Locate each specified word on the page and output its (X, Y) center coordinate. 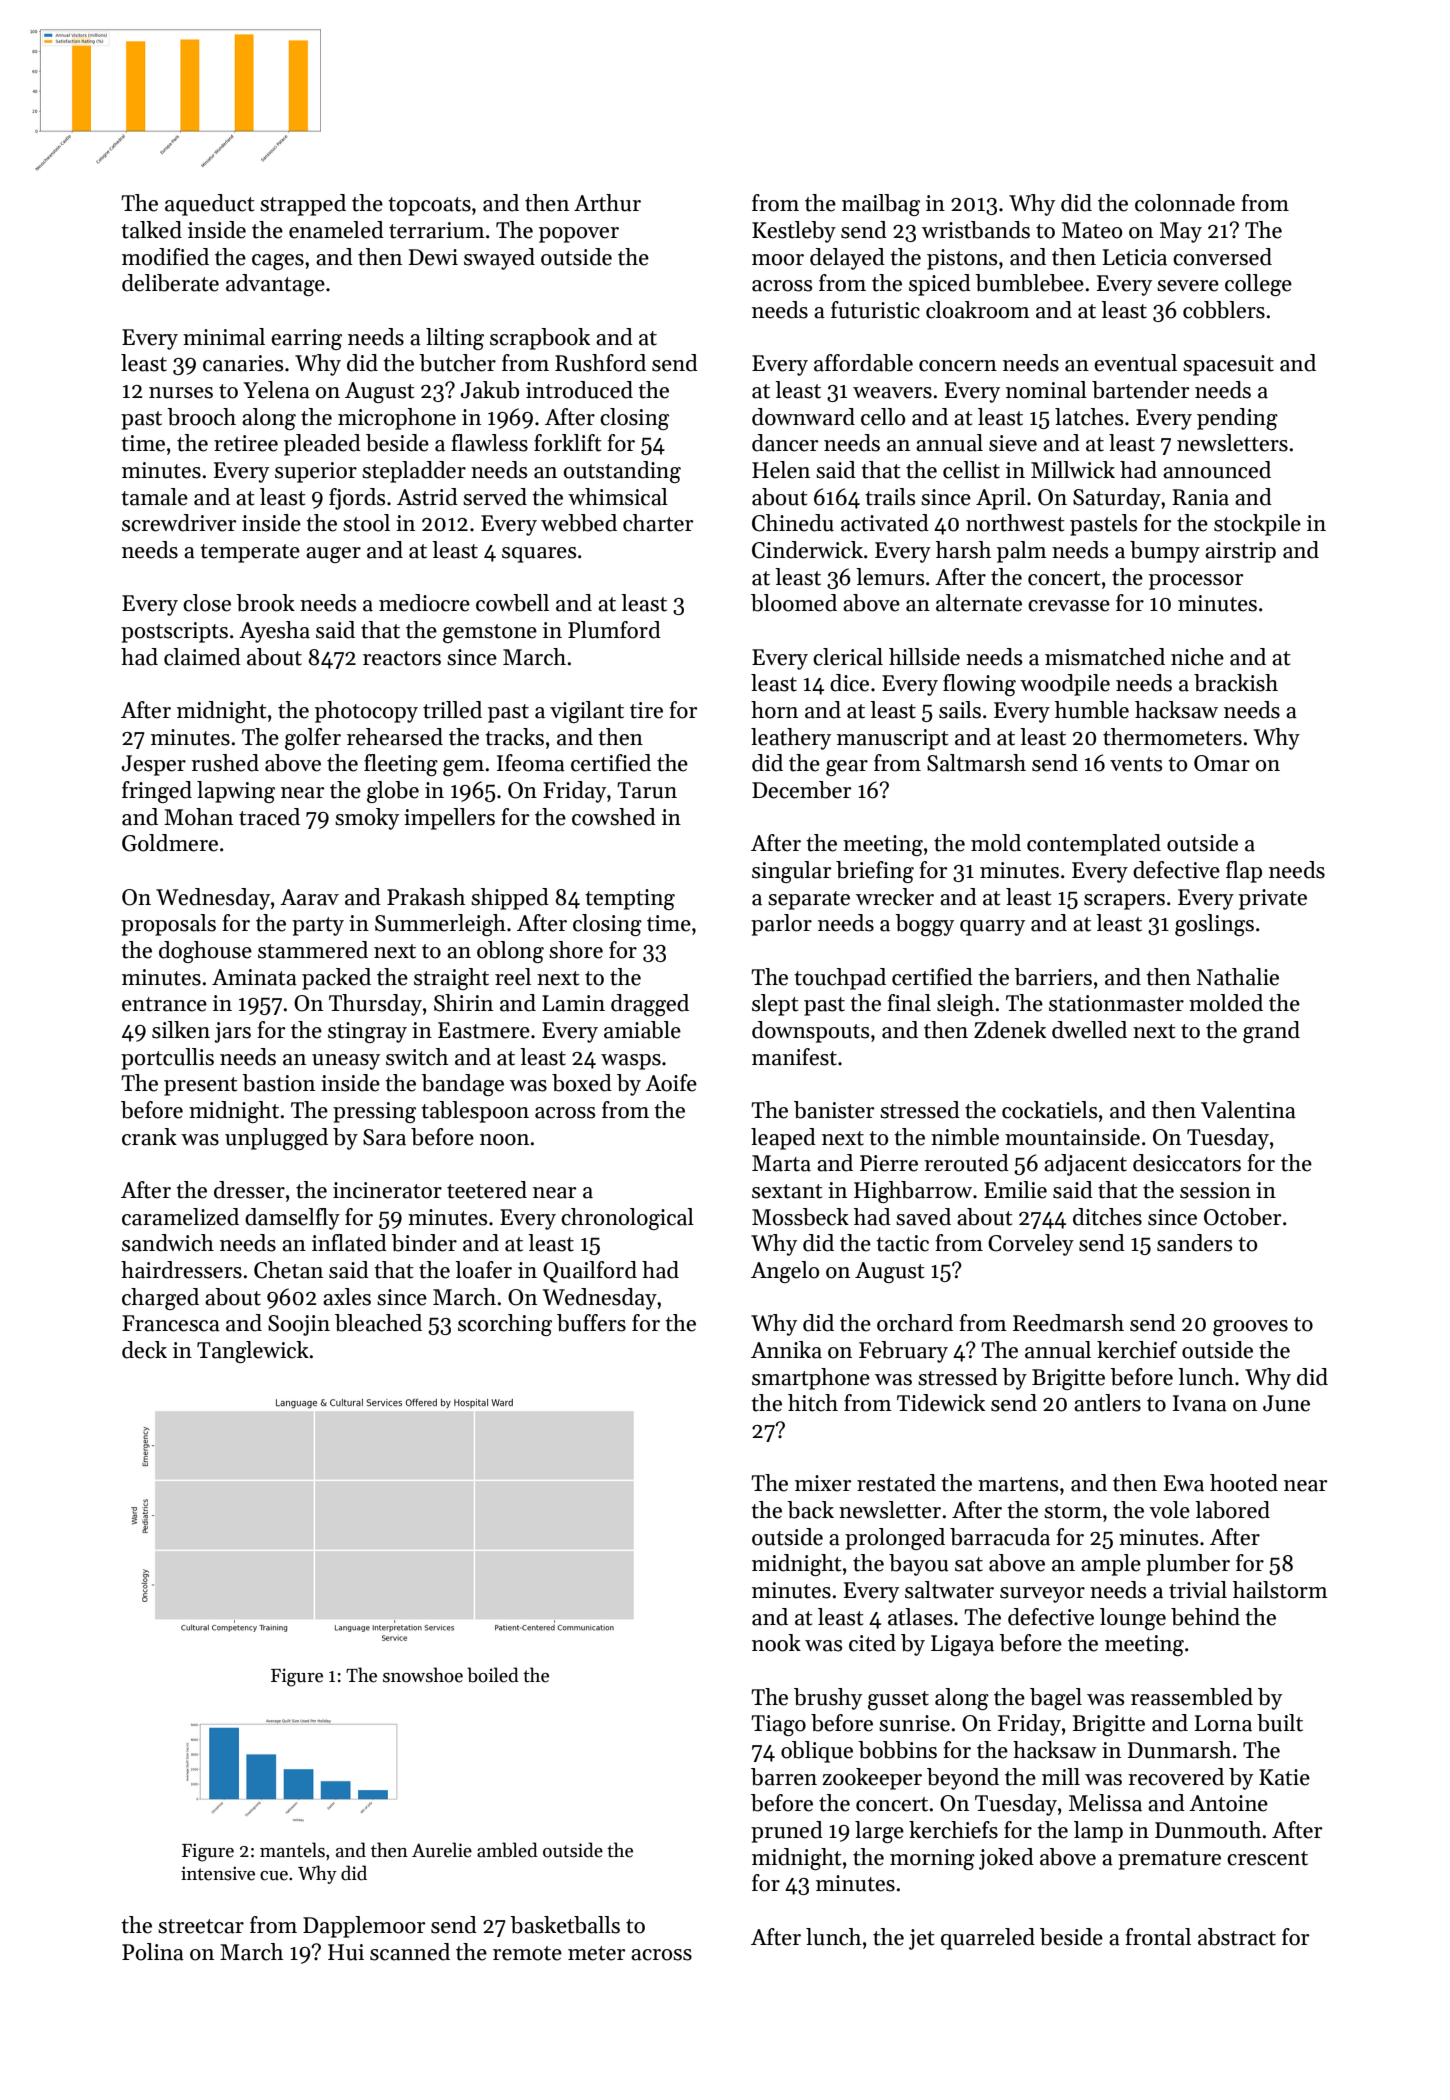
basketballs (565, 1925)
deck (144, 1350)
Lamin (573, 1003)
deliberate (170, 283)
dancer (785, 443)
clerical (848, 657)
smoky (367, 819)
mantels (292, 1850)
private (1273, 899)
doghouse (205, 952)
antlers (1107, 1403)
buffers (591, 1323)
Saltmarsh (976, 763)
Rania (1200, 497)
